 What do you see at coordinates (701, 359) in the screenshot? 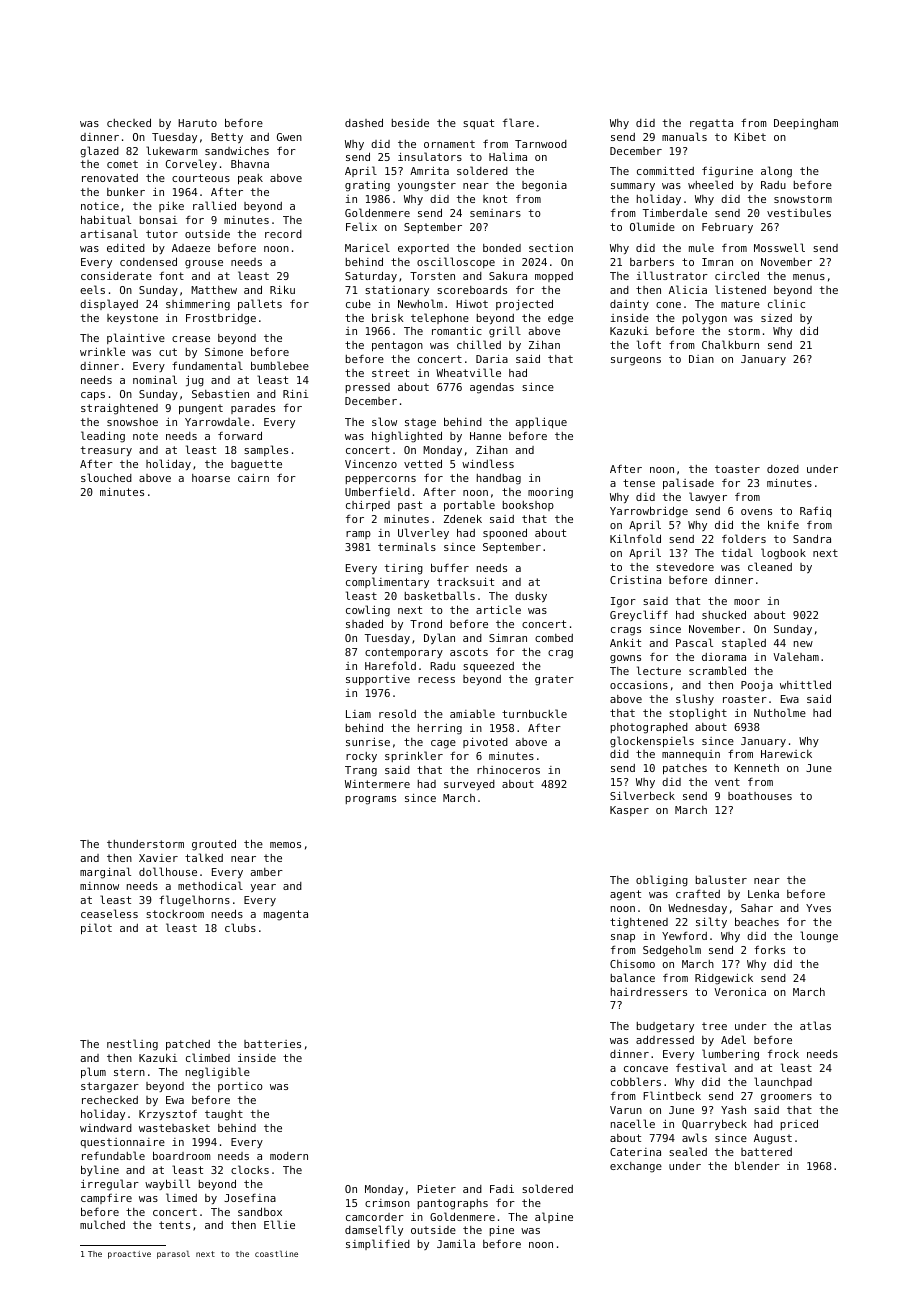
I see `Dian` at bounding box center [701, 359].
